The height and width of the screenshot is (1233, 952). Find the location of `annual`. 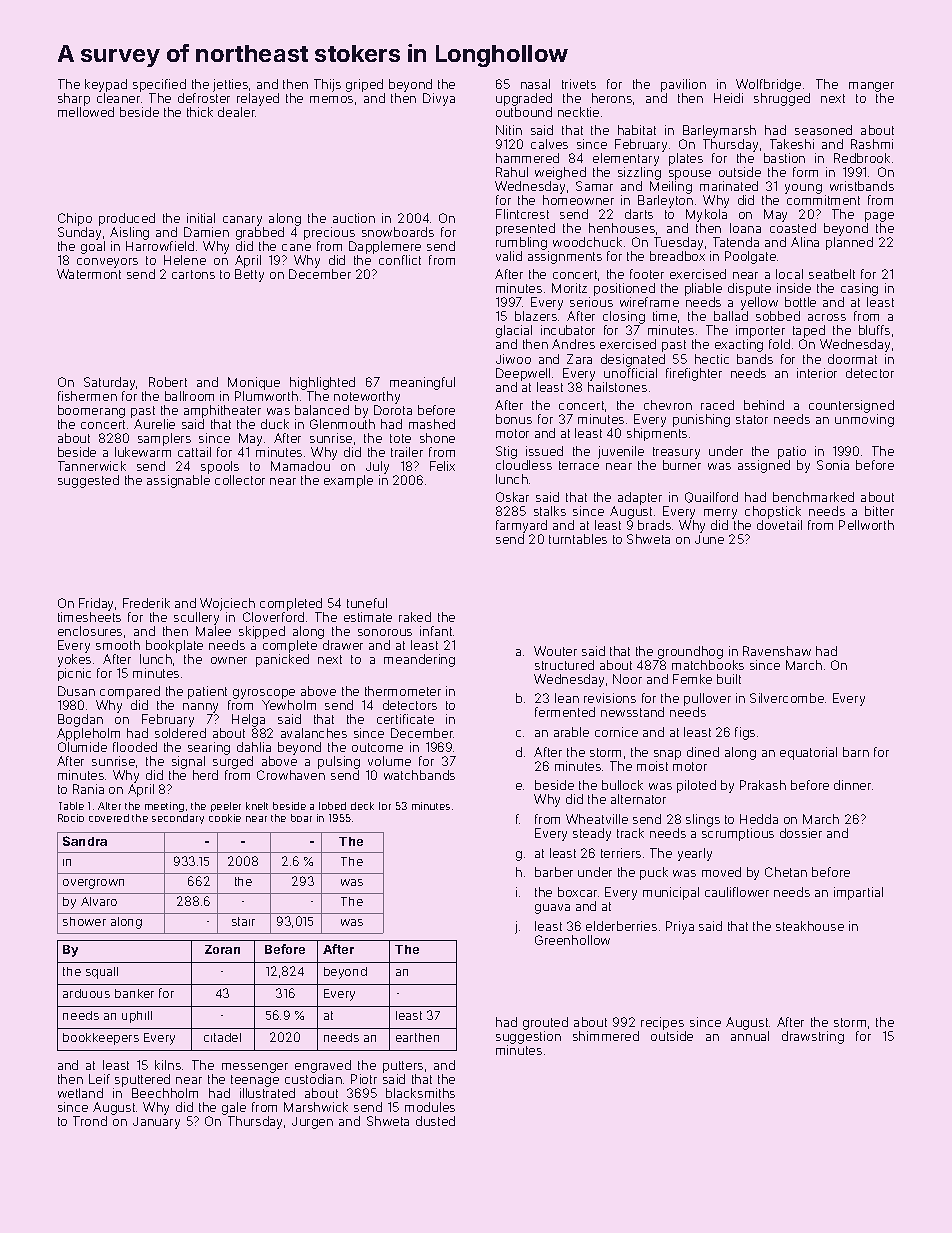

annual is located at coordinates (750, 1036).
